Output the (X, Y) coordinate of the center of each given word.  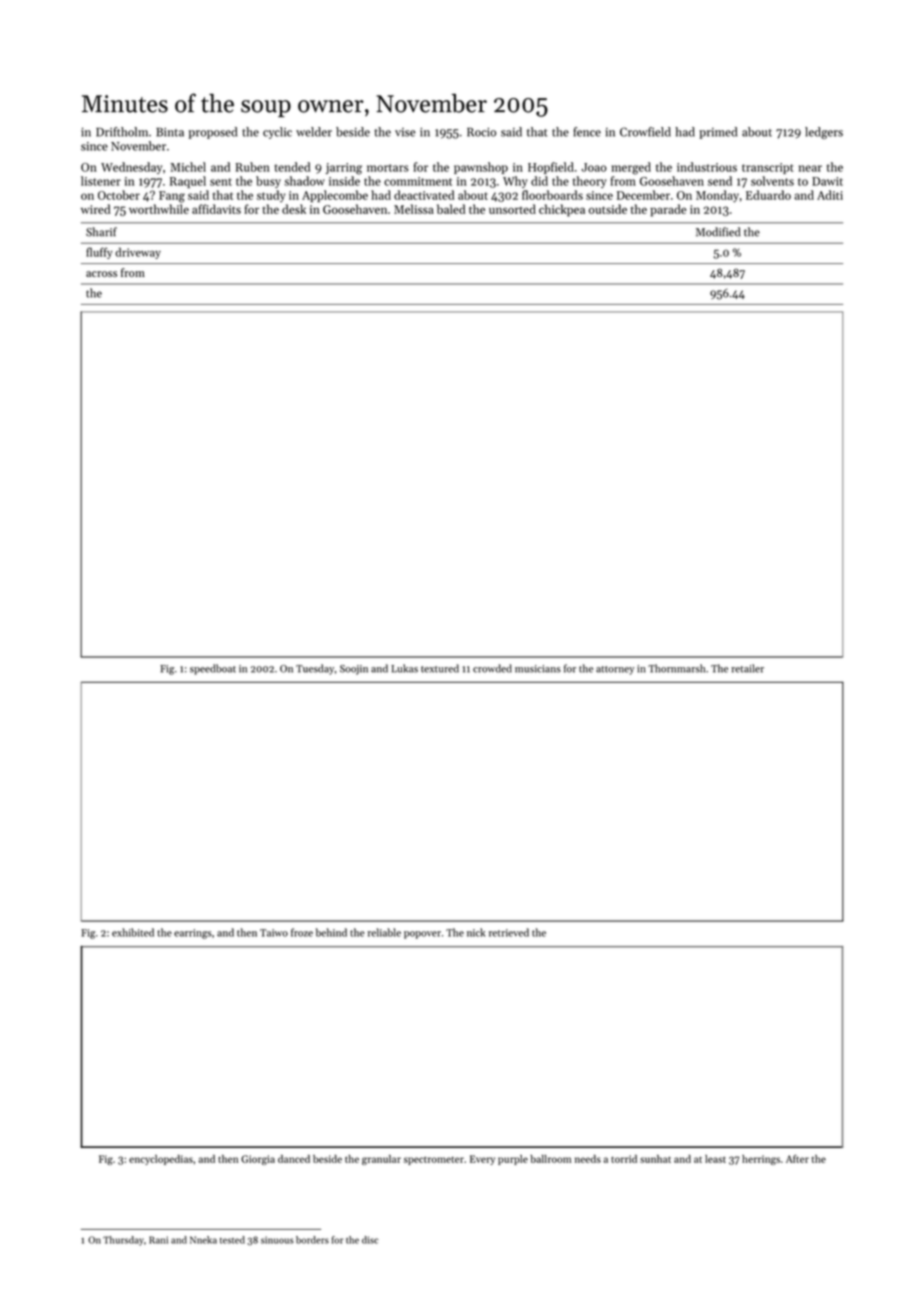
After (797, 1159)
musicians (538, 669)
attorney (615, 670)
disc (370, 1240)
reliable (384, 932)
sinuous (277, 1240)
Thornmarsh (676, 668)
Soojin (354, 670)
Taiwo (274, 933)
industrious (707, 167)
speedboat (213, 669)
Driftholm (122, 132)
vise (405, 132)
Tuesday (315, 669)
